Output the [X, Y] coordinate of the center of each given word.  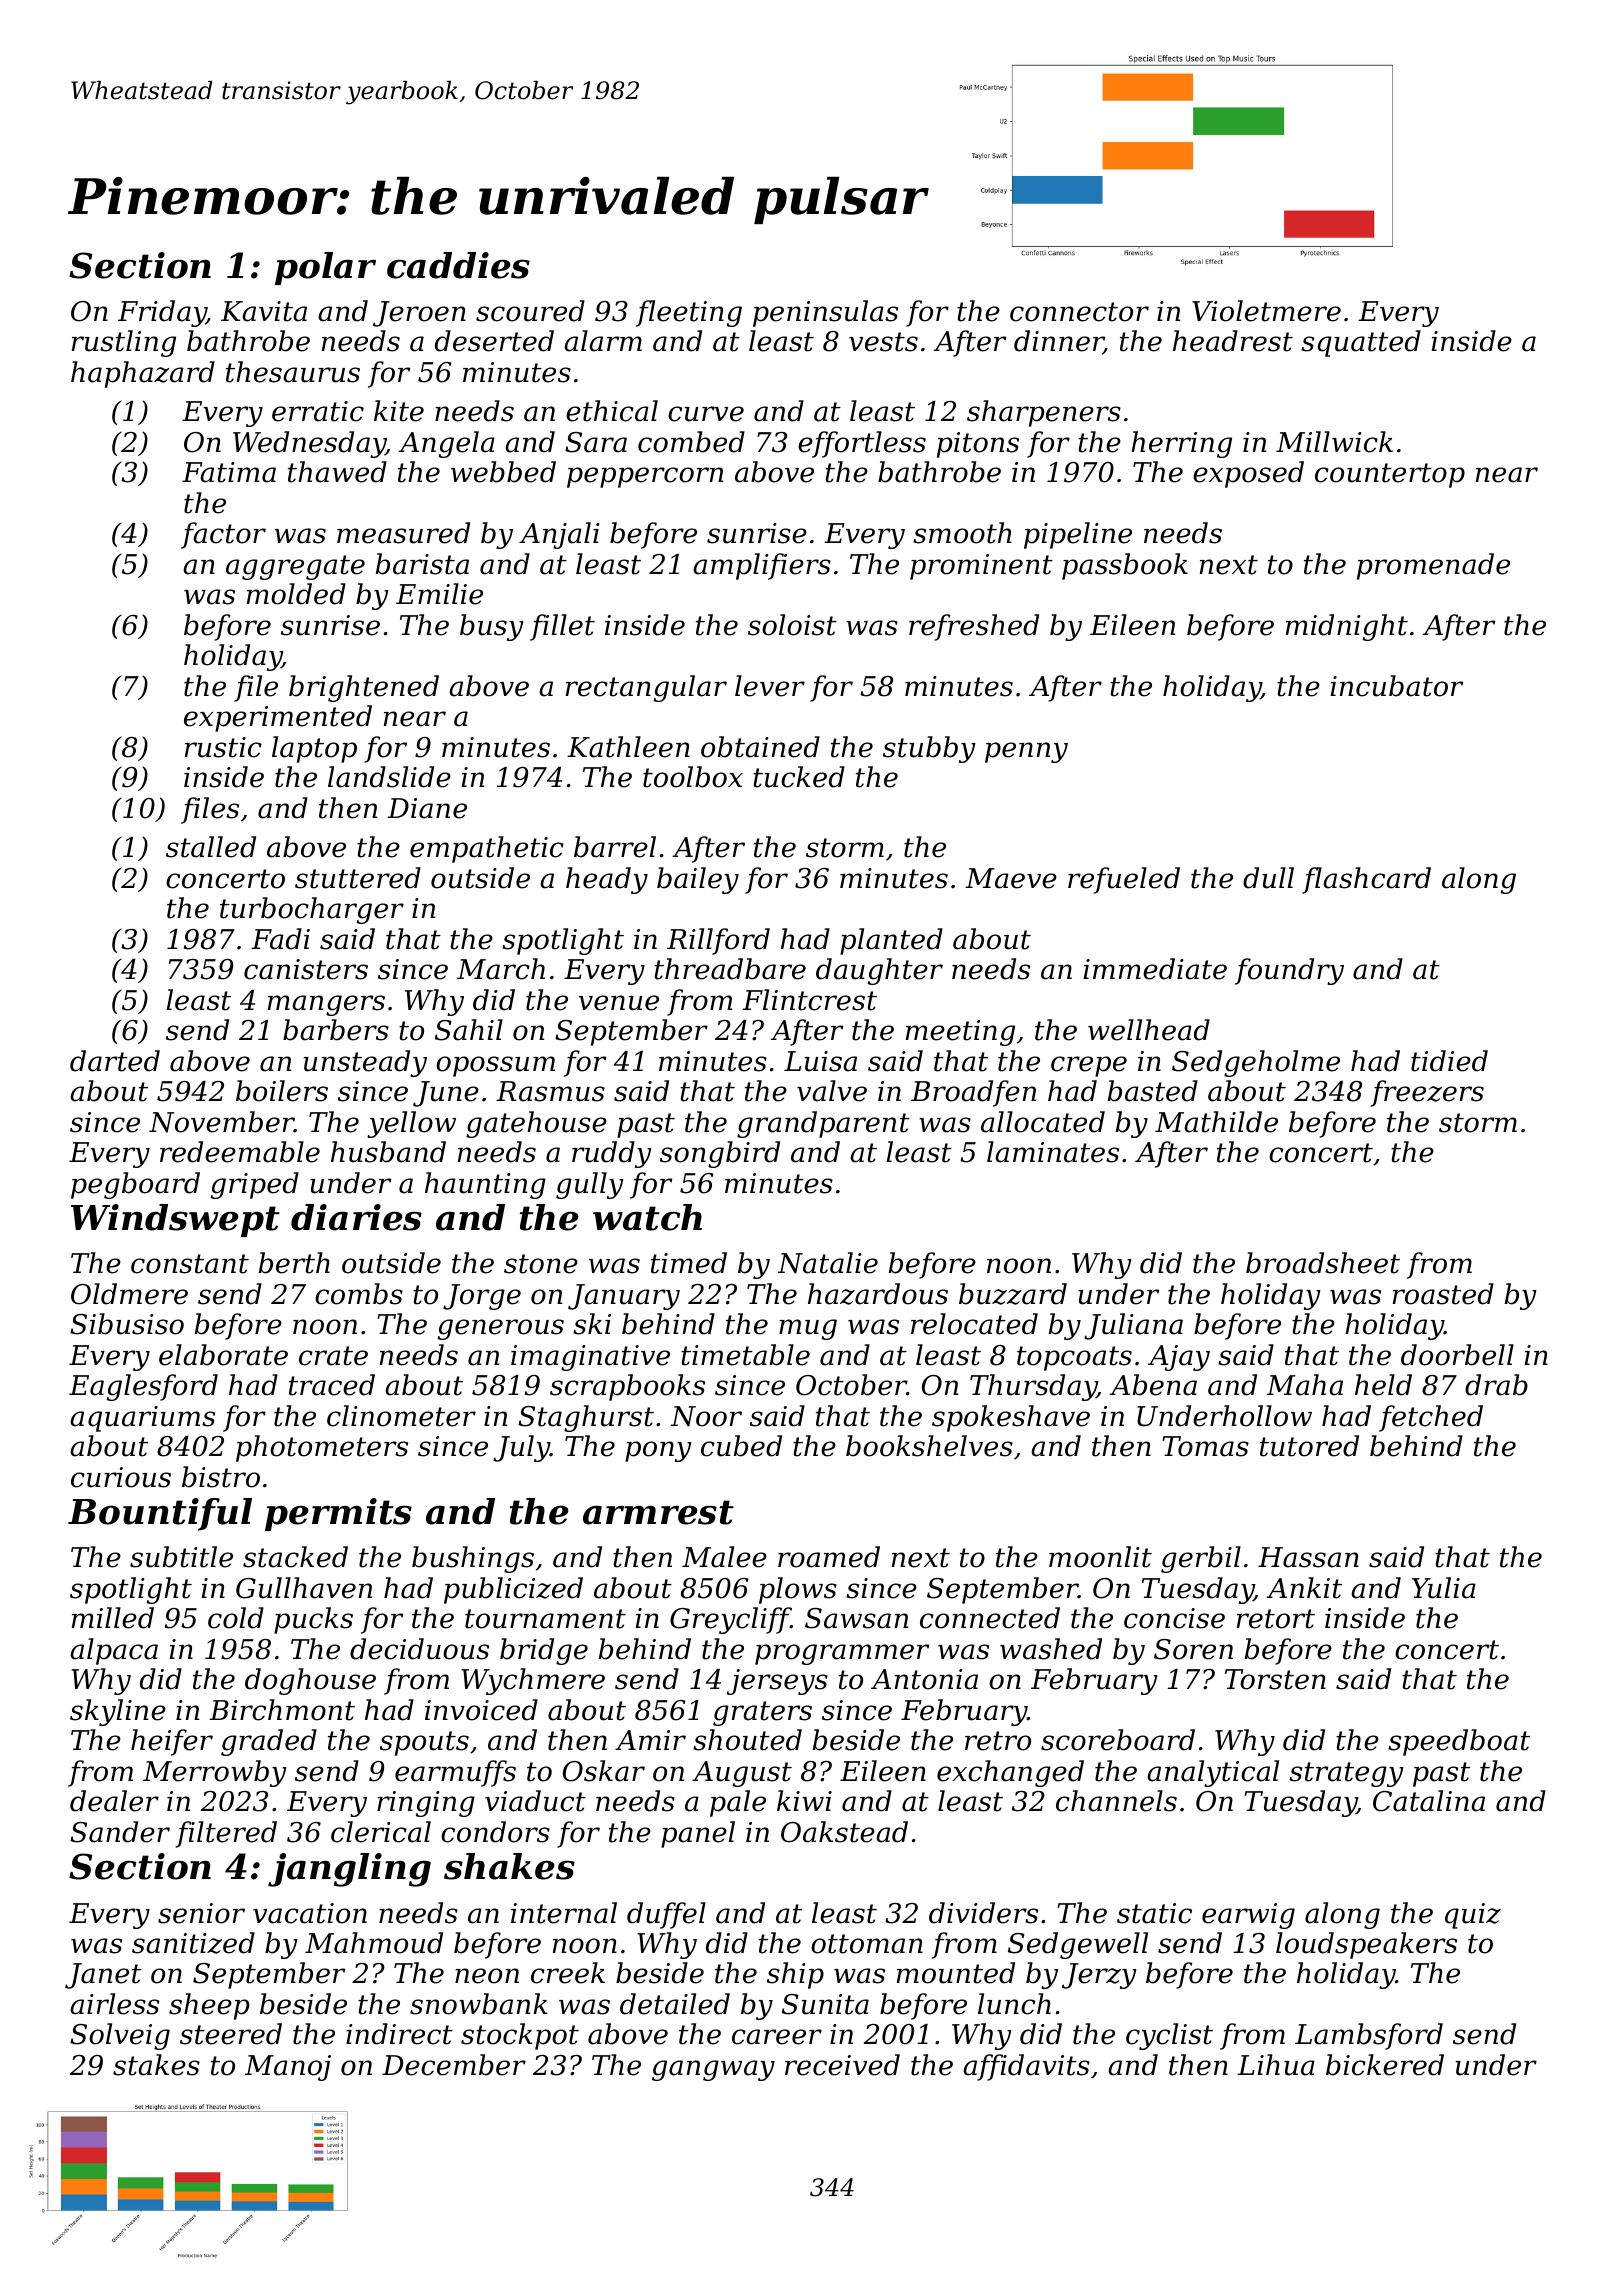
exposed [1248, 474]
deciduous [419, 1649]
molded [296, 594]
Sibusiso [127, 1324]
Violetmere [1266, 311]
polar [325, 268]
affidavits [1026, 2067]
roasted [1443, 1294]
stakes [156, 2065]
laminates [1053, 1152]
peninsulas [825, 313]
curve [706, 414]
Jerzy [1099, 1976]
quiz [1473, 1916]
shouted [747, 1740]
